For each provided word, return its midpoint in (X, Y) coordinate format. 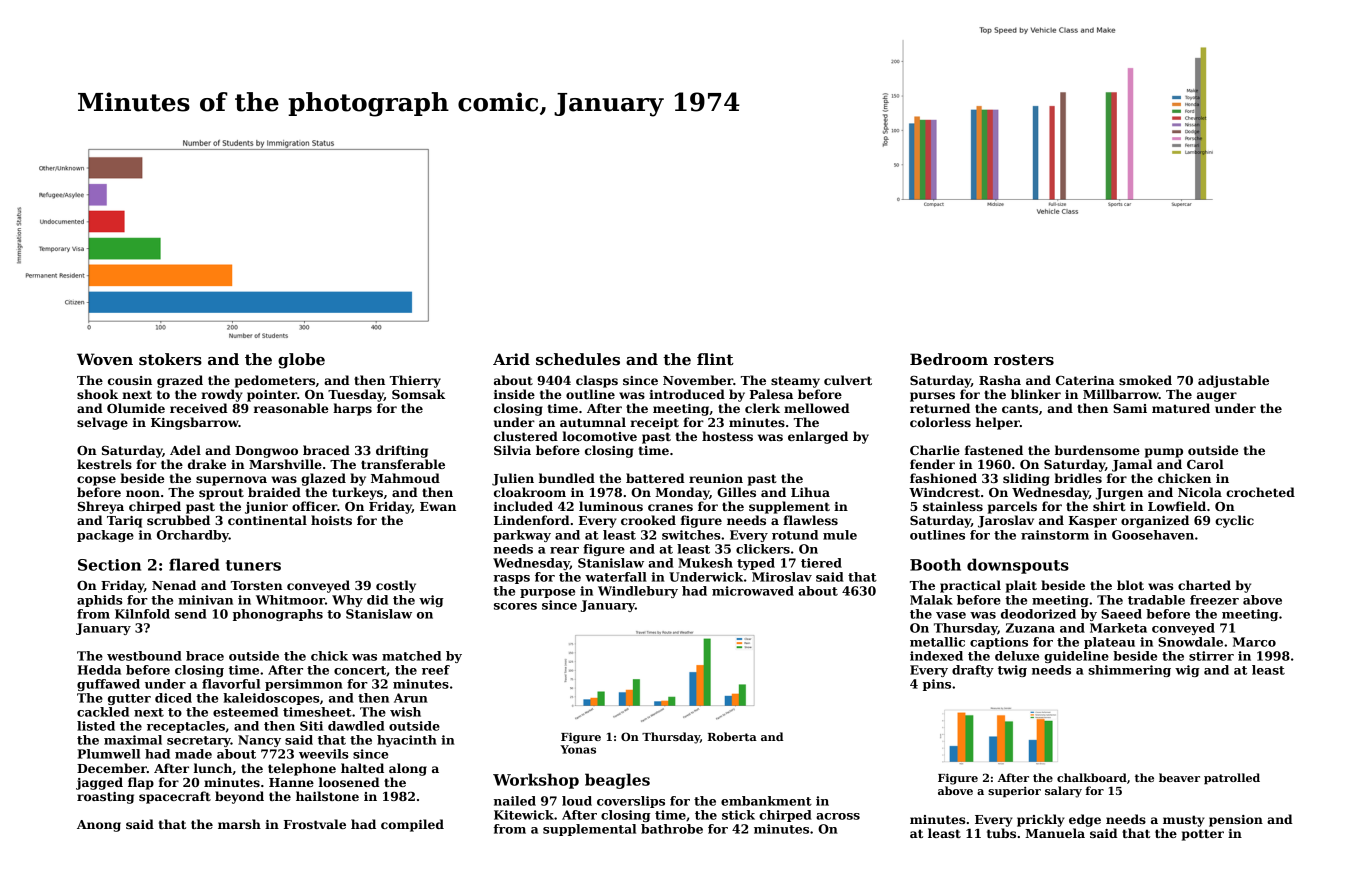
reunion (716, 478)
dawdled (356, 726)
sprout (221, 494)
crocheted (1260, 492)
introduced (687, 394)
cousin (130, 380)
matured (1181, 408)
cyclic (1234, 521)
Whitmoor (290, 600)
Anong (99, 826)
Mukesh (705, 563)
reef (436, 670)
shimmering (1129, 671)
